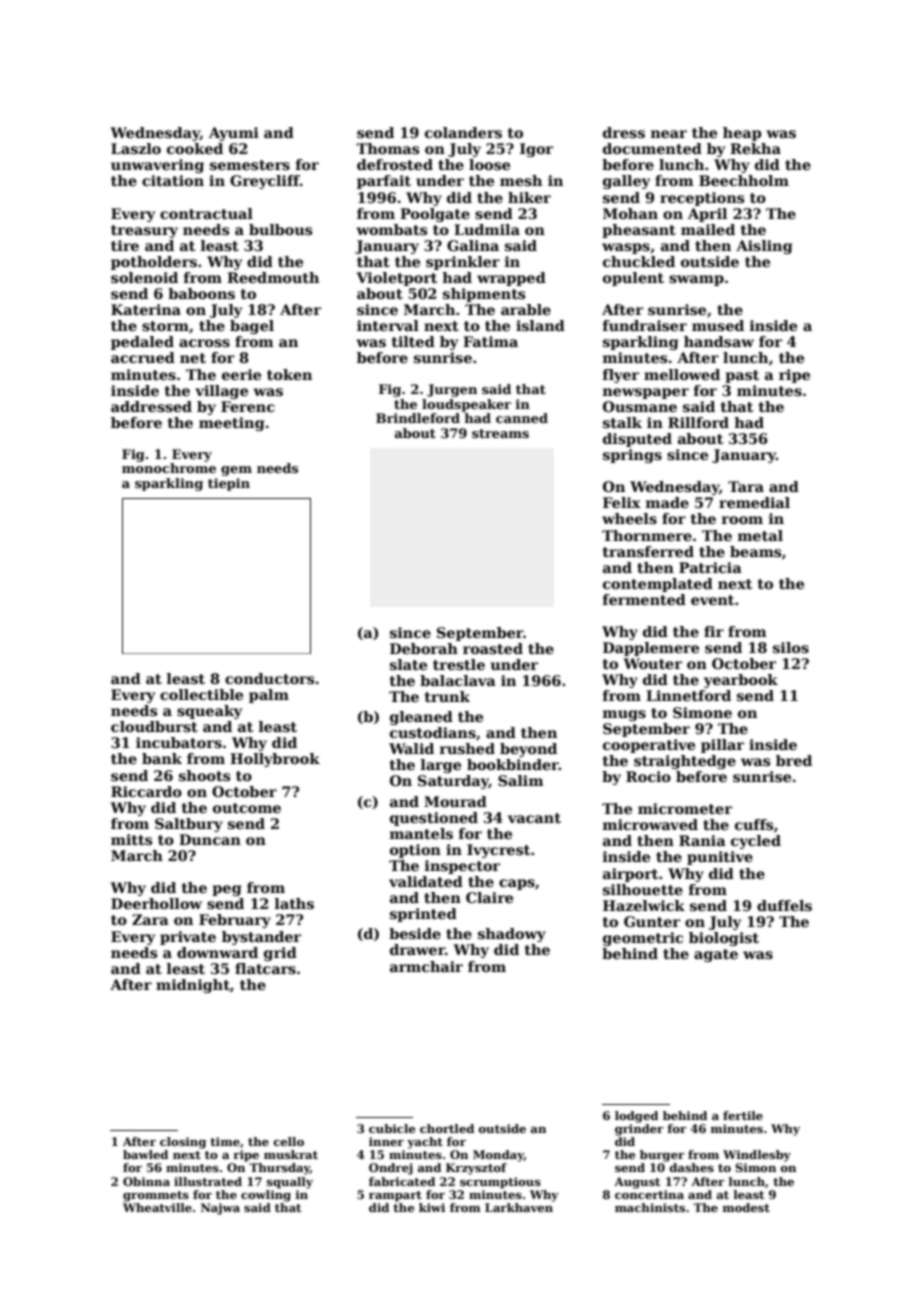  What do you see at coordinates (234, 134) in the page?
I see `Ayumi` at bounding box center [234, 134].
